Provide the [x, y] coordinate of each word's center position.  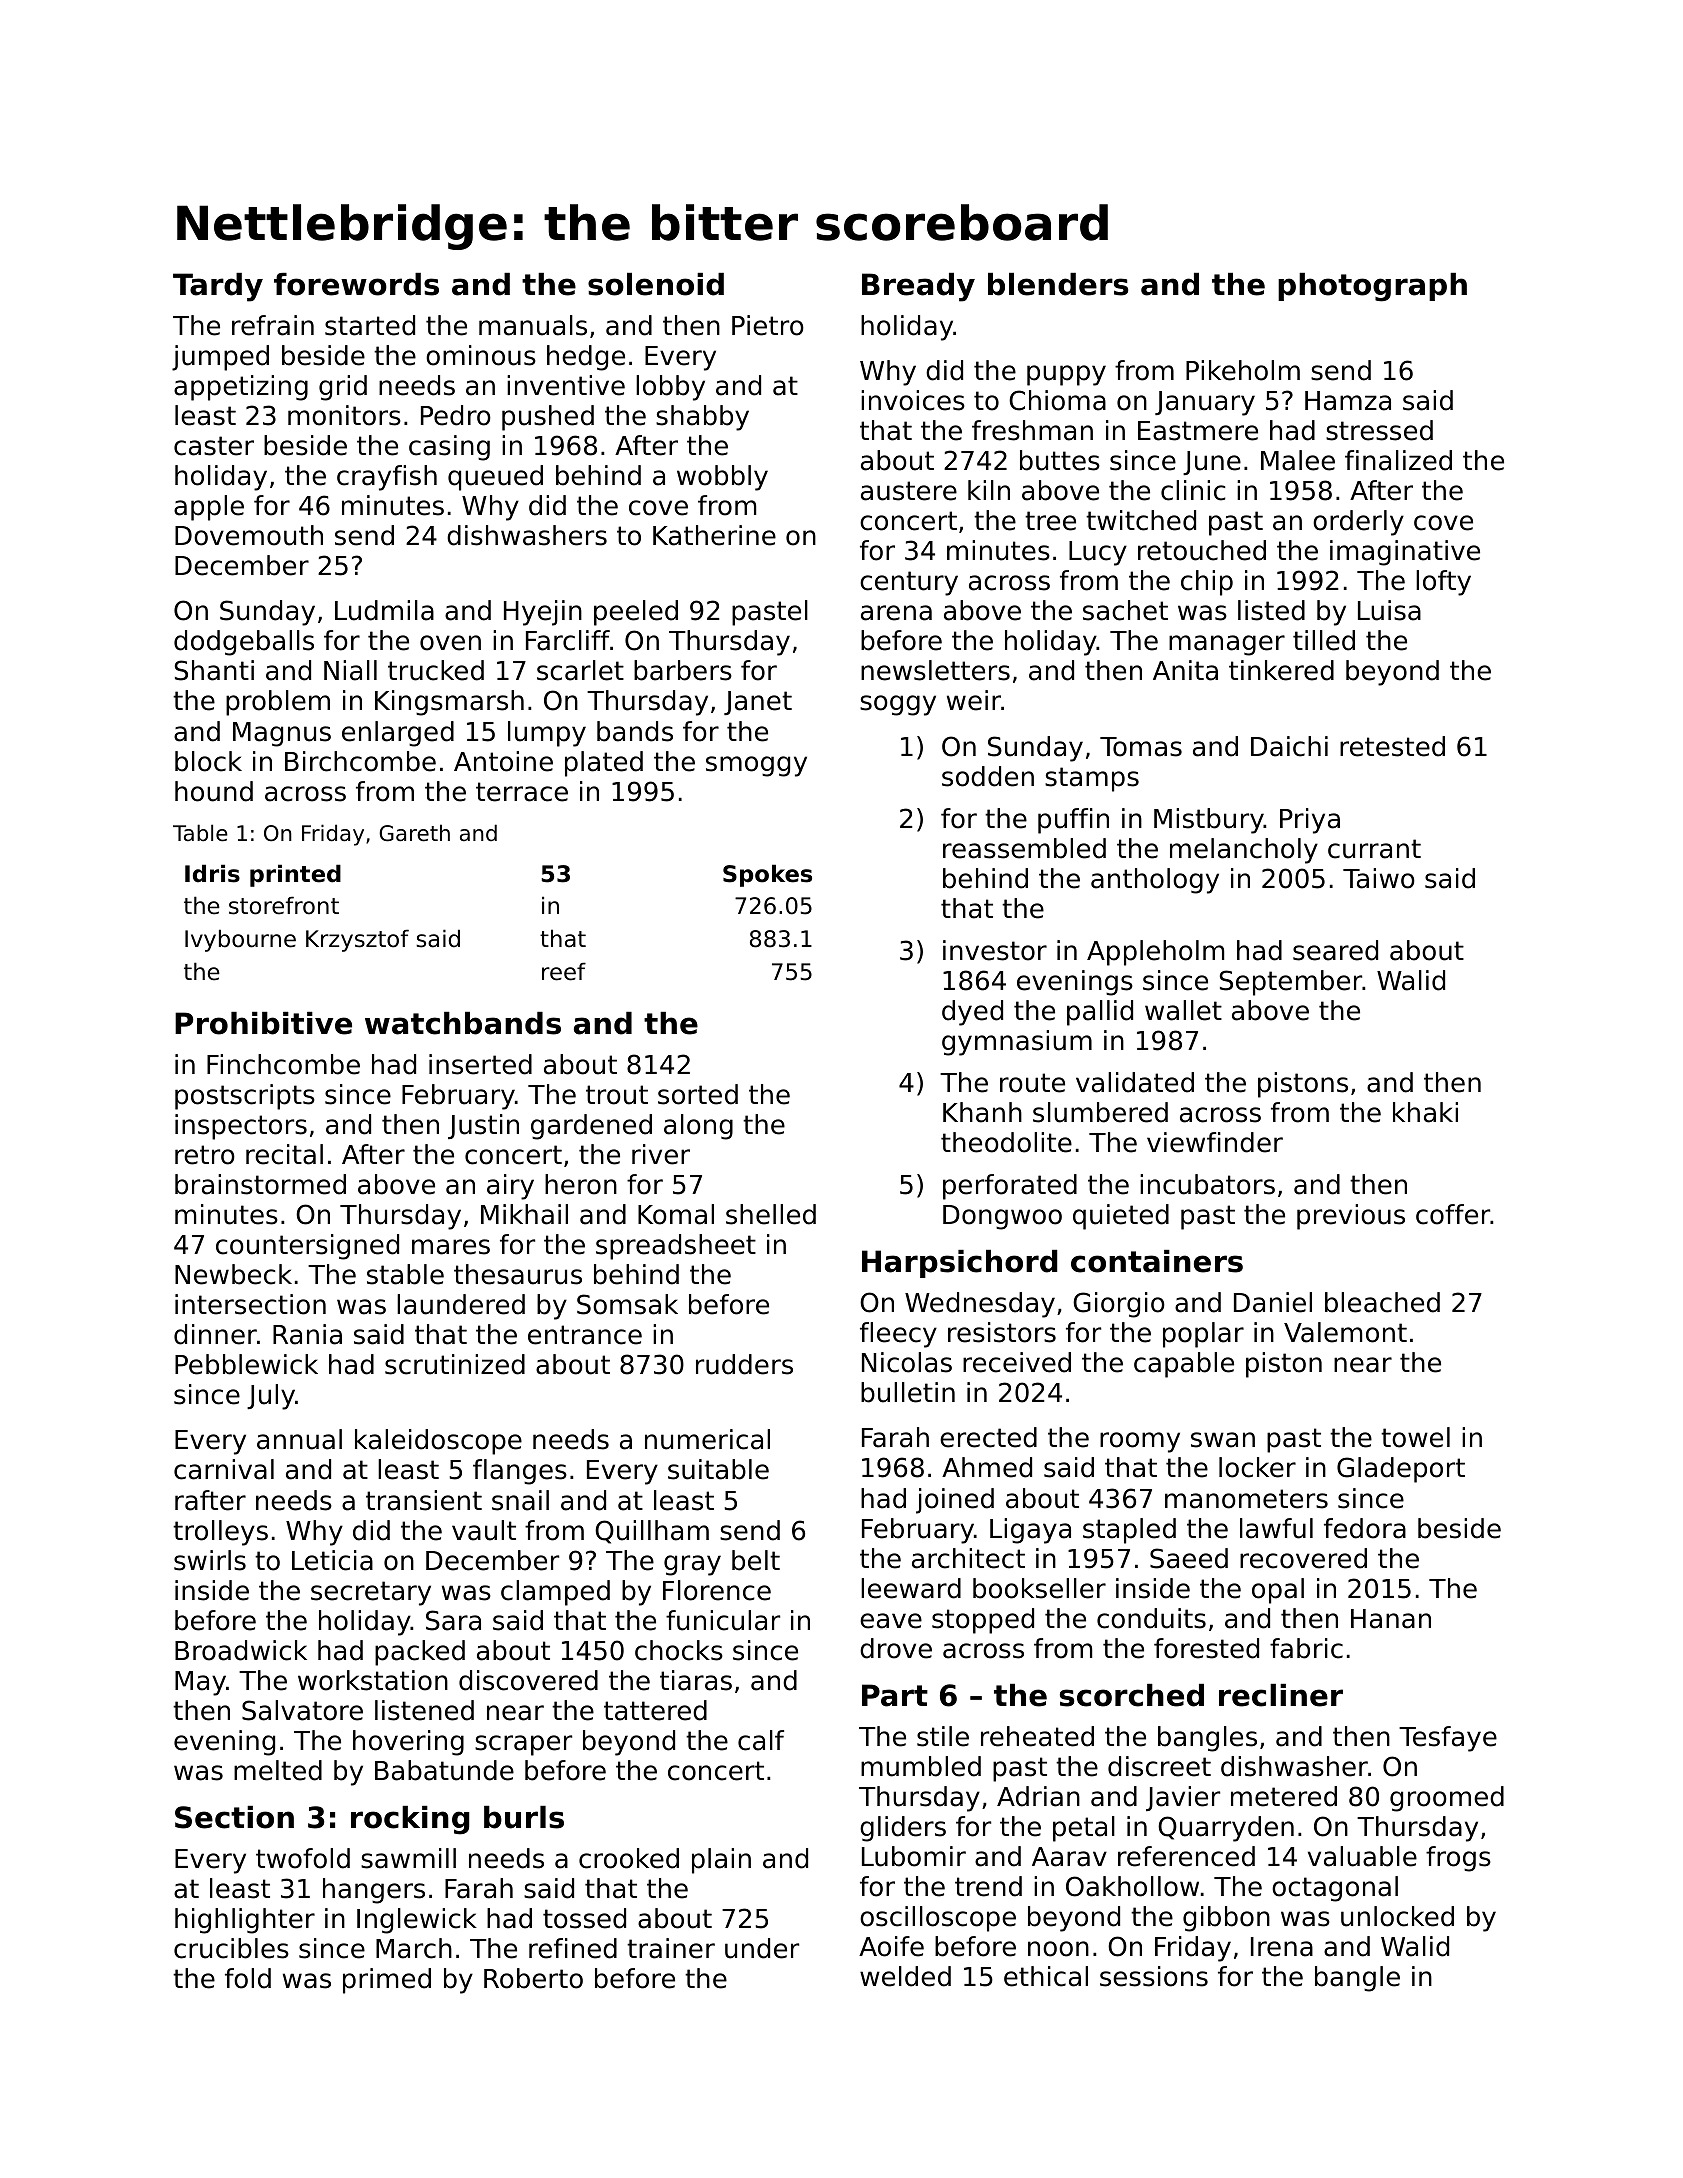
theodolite [1006, 1142]
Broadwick [241, 1650]
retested [1392, 746]
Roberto [533, 1978]
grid [343, 388]
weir [974, 700]
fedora [1365, 1528]
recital [284, 1154]
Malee [1298, 460]
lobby [670, 388]
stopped [983, 1621]
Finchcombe [283, 1064]
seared [1335, 950]
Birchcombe [360, 761]
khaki [1425, 1112]
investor [995, 950]
